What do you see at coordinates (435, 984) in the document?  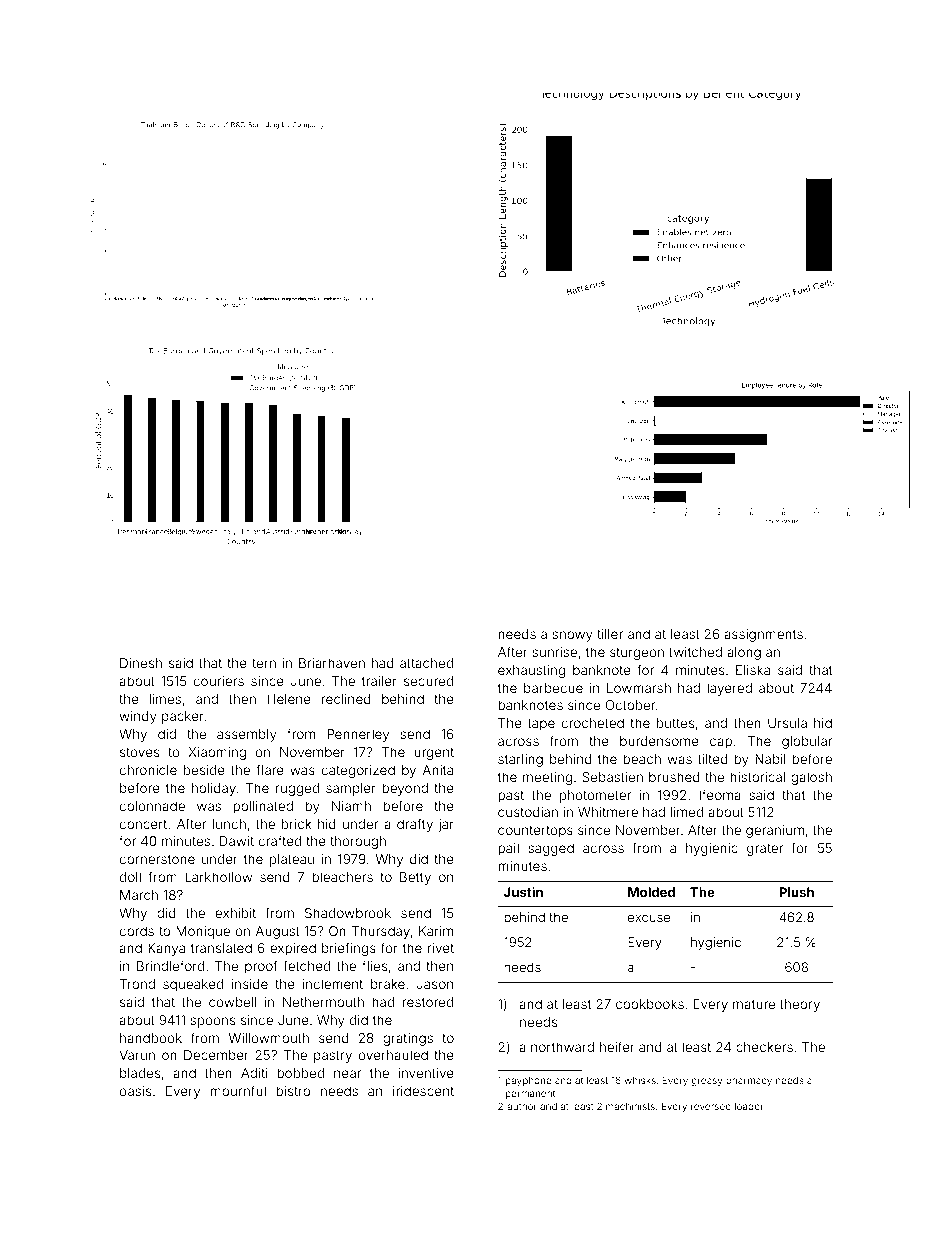 I see `Jason` at bounding box center [435, 984].
